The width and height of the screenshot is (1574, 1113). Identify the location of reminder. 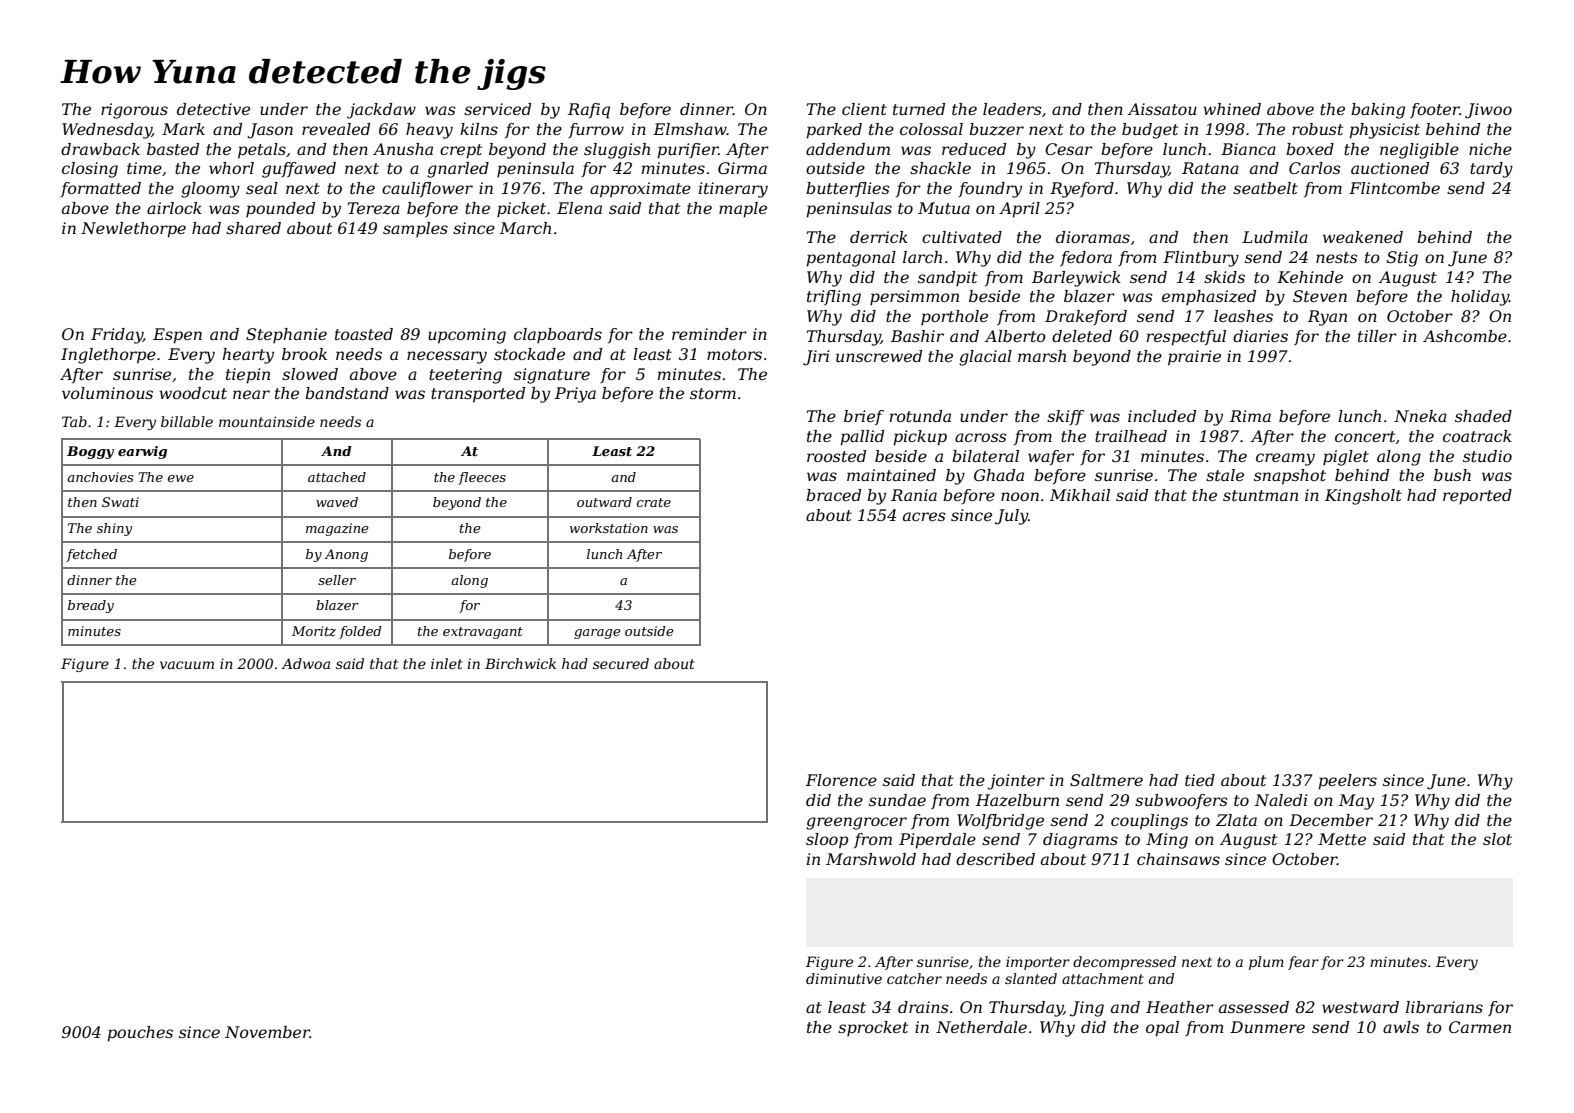
(709, 334).
